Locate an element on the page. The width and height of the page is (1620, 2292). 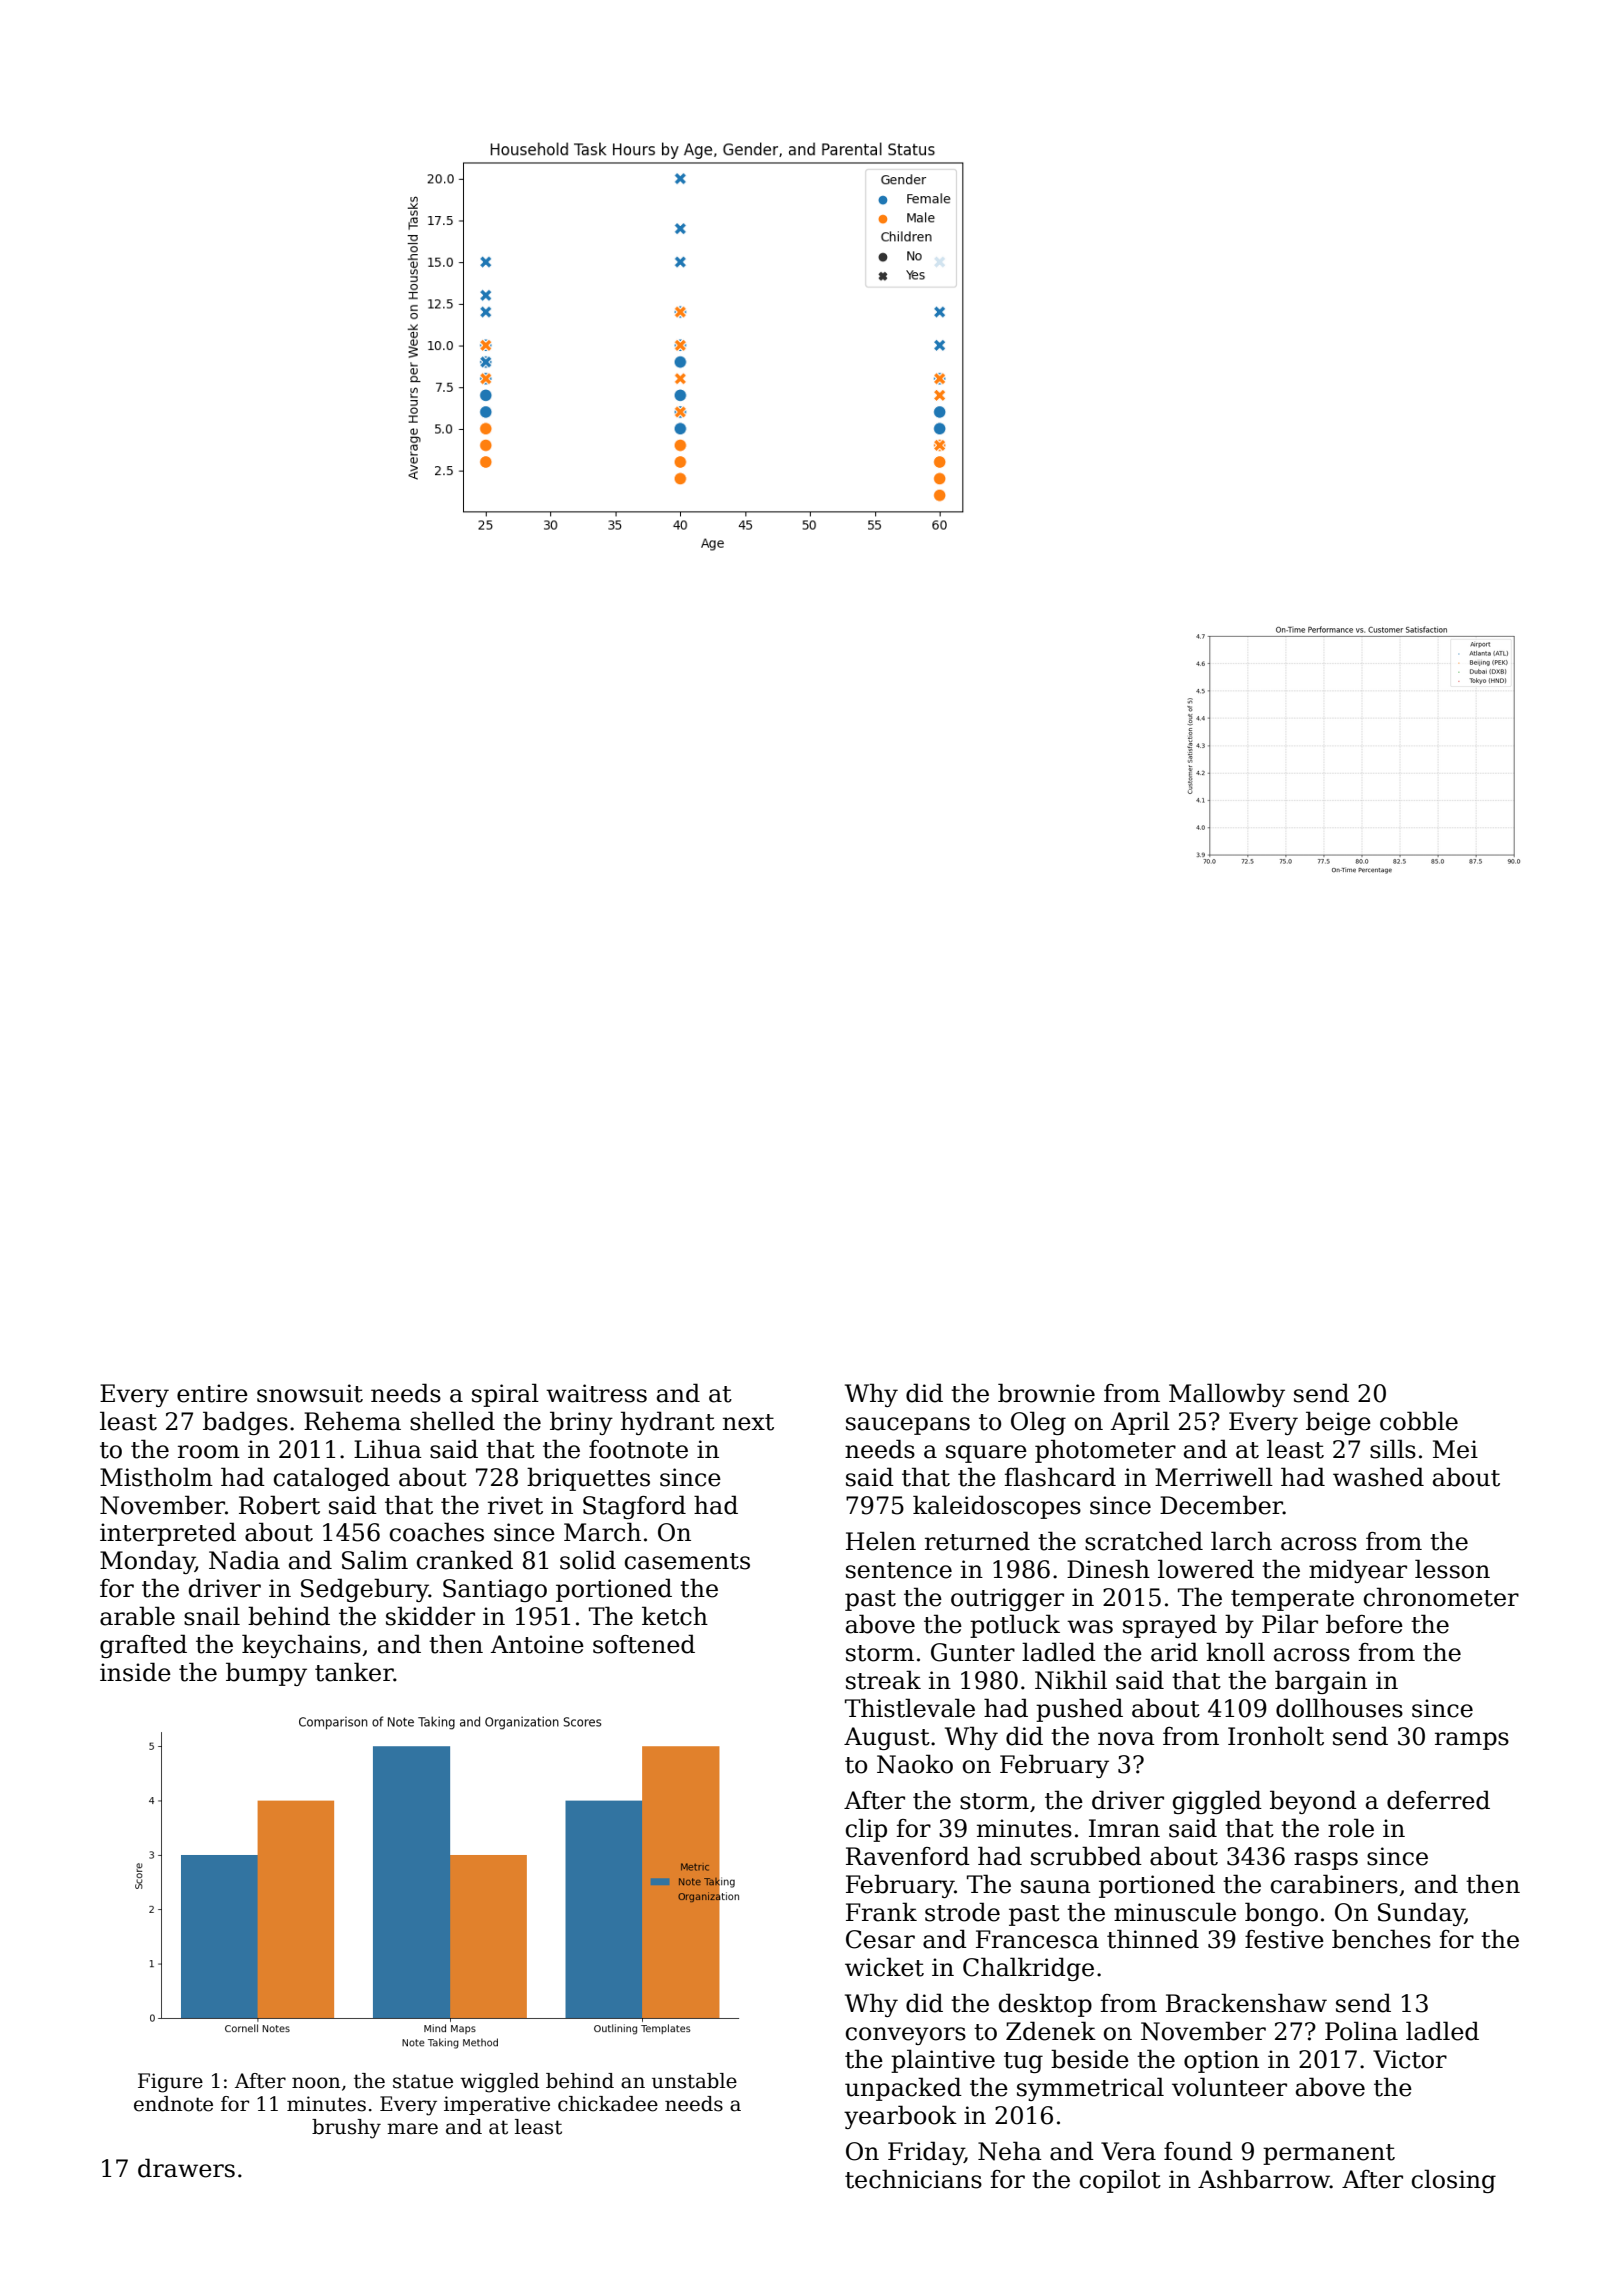
ketch is located at coordinates (675, 1616).
